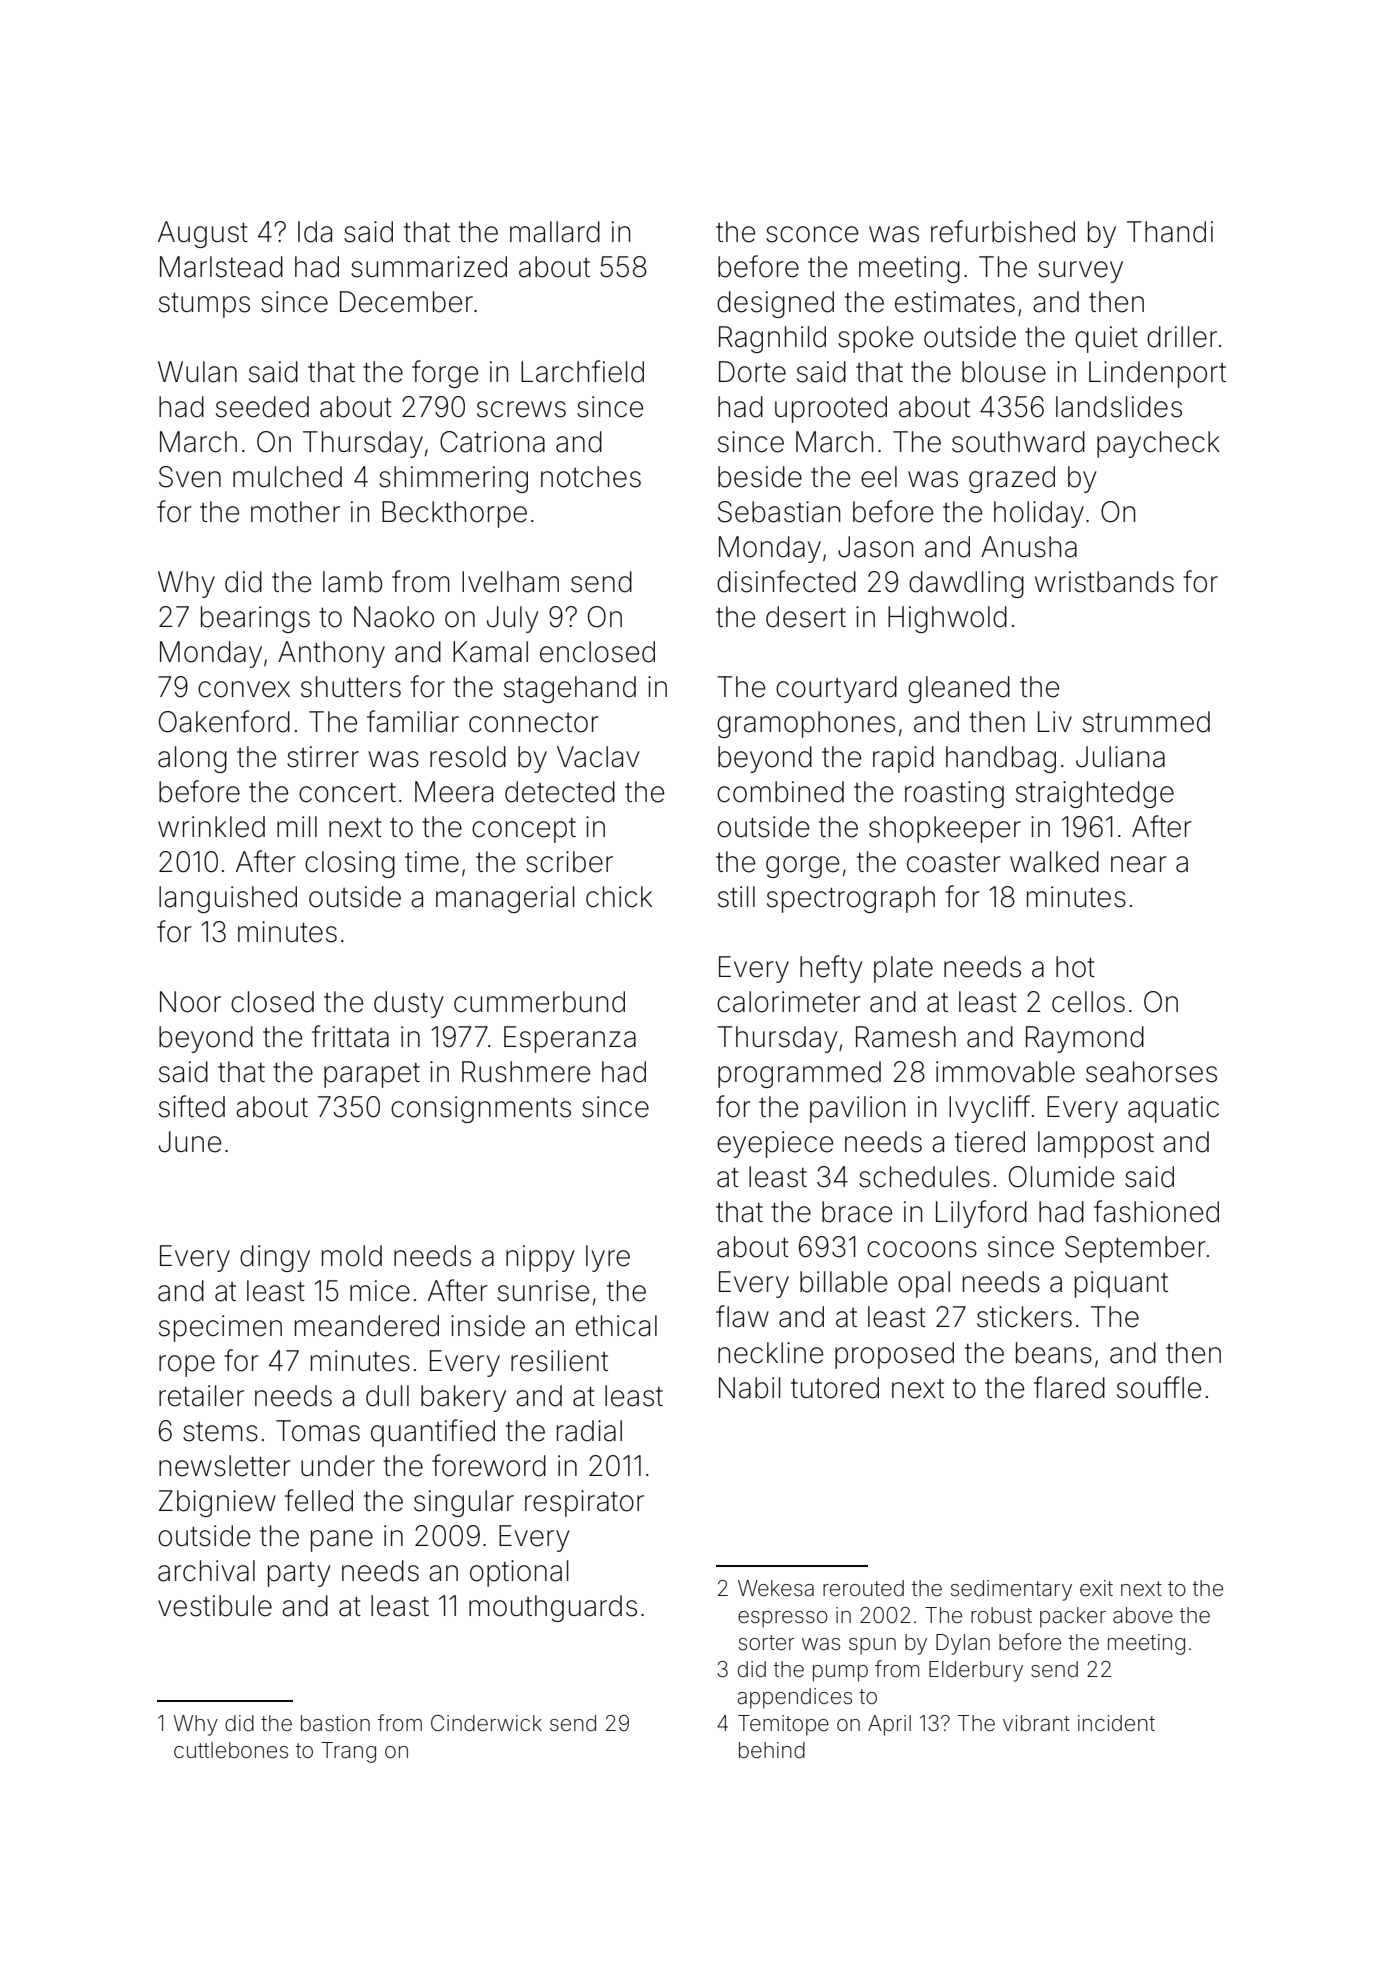 The width and height of the image is (1386, 1969). What do you see at coordinates (857, 1109) in the image?
I see `pavilion` at bounding box center [857, 1109].
